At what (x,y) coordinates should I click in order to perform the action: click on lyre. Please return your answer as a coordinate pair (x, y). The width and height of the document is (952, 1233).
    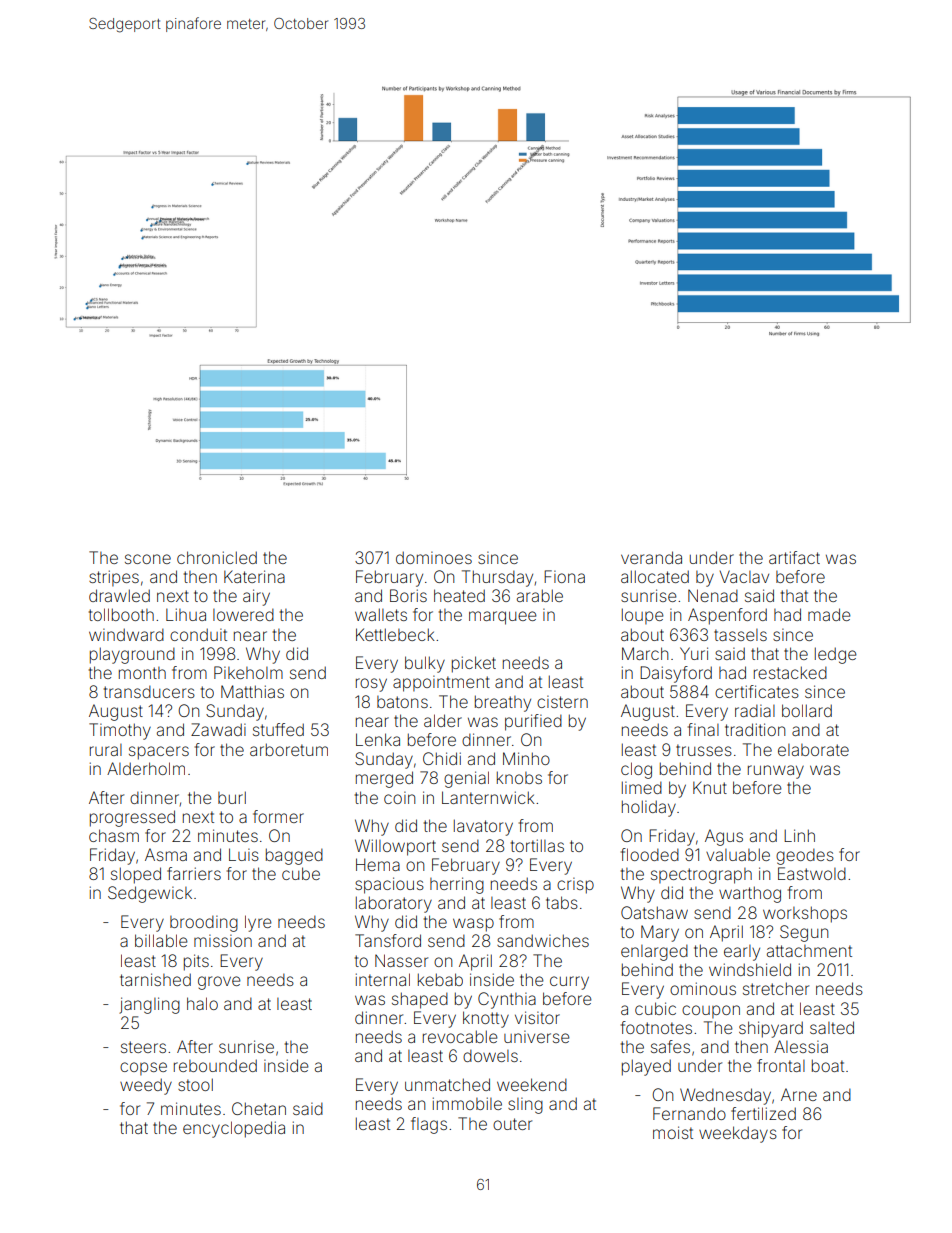
    Looking at the image, I should click on (258, 923).
